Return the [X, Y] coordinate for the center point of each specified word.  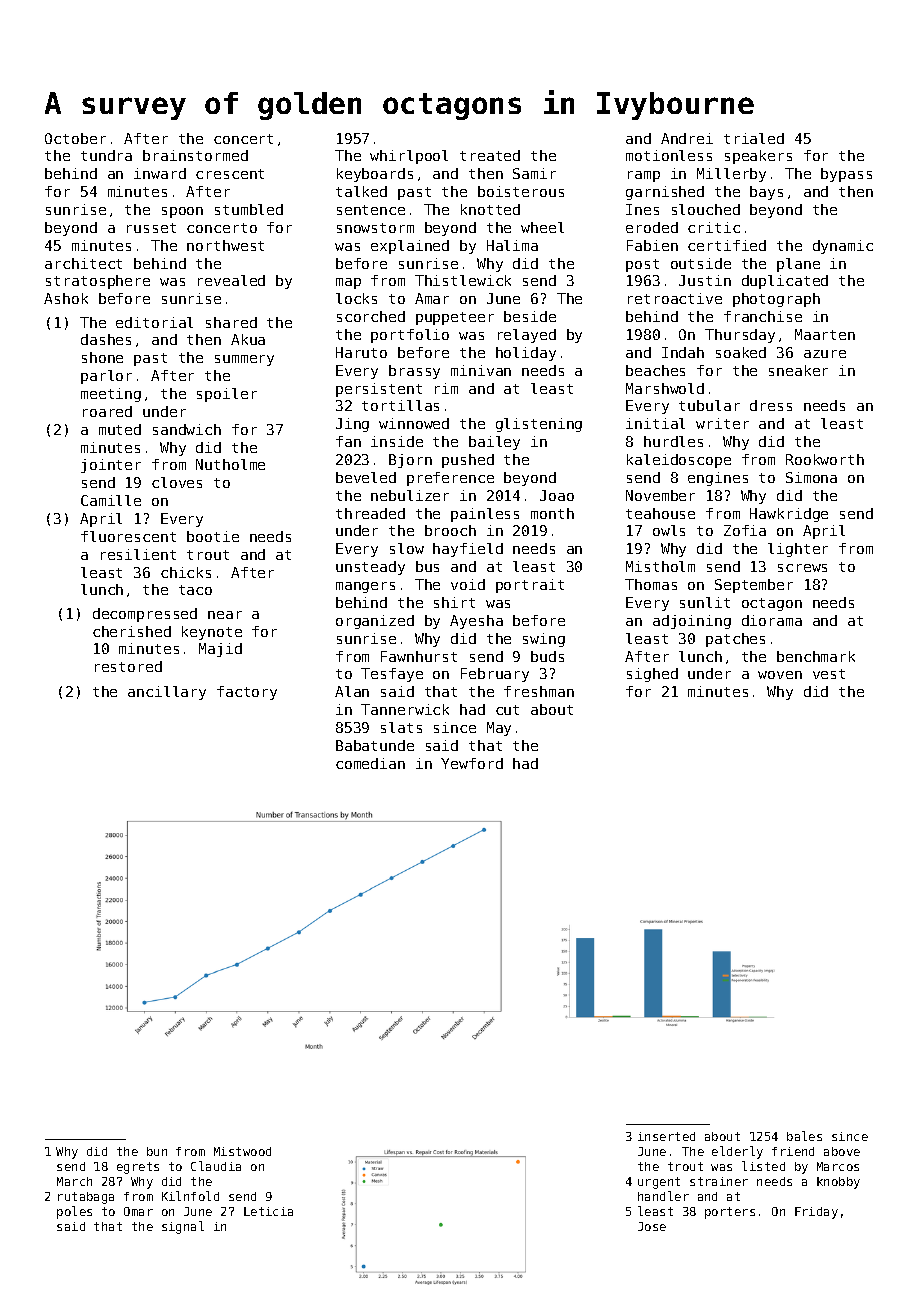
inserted [666, 1136]
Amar [432, 298]
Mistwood [242, 1151]
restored [128, 666]
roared [107, 411]
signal [183, 1227]
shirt [454, 602]
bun [157, 1151]
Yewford [472, 763]
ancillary [167, 693]
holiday [526, 354]
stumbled [249, 209]
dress [771, 405]
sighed [652, 675]
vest [829, 674]
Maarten [825, 334]
